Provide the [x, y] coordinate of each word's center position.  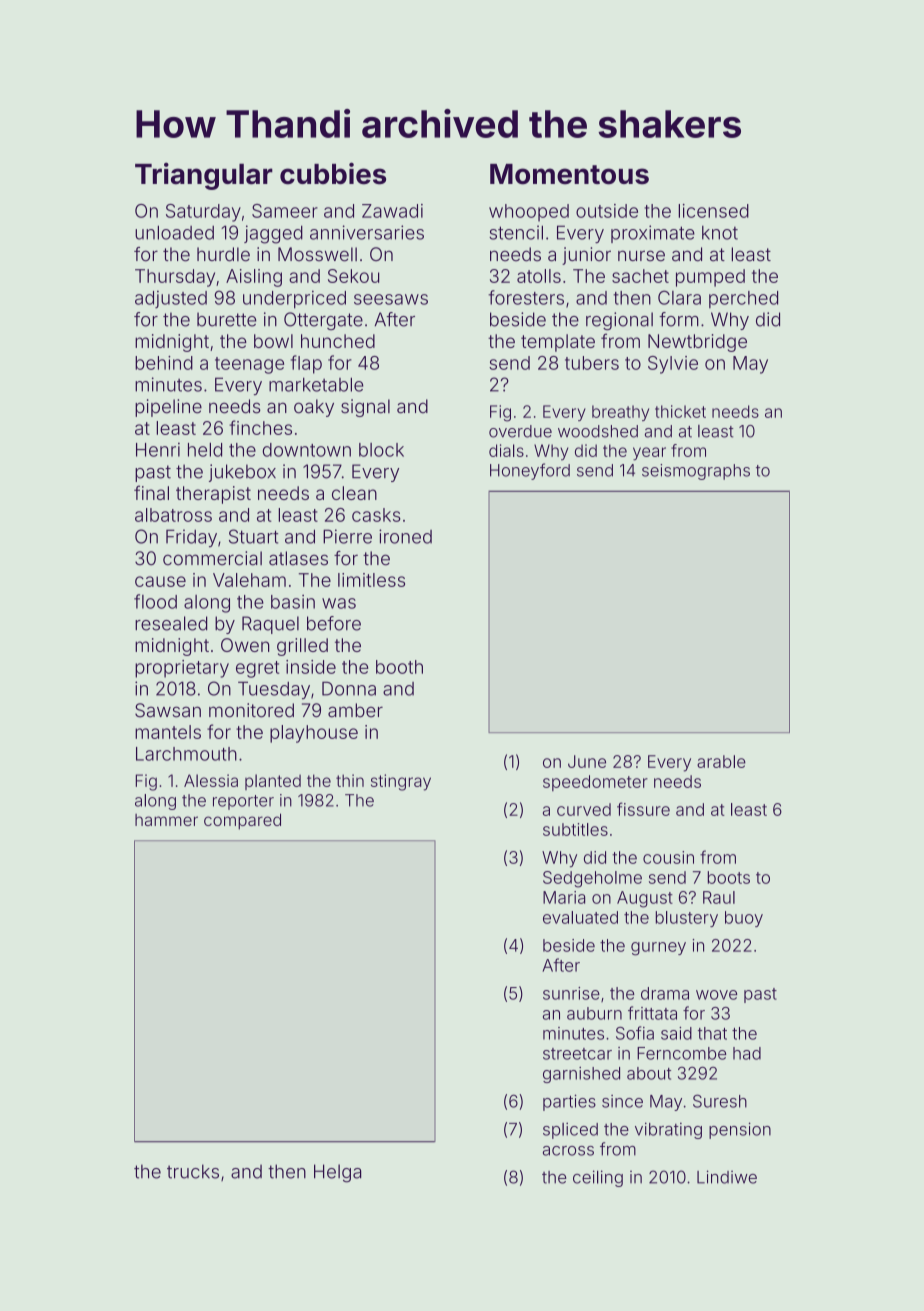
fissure [643, 809]
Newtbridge [697, 343]
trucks [193, 1171]
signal [365, 408]
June [587, 761]
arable [721, 761]
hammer [166, 820]
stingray [401, 782]
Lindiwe [727, 1177]
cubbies [333, 173]
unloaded [174, 232]
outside [607, 211]
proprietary [182, 669]
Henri [158, 450]
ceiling [598, 1178]
